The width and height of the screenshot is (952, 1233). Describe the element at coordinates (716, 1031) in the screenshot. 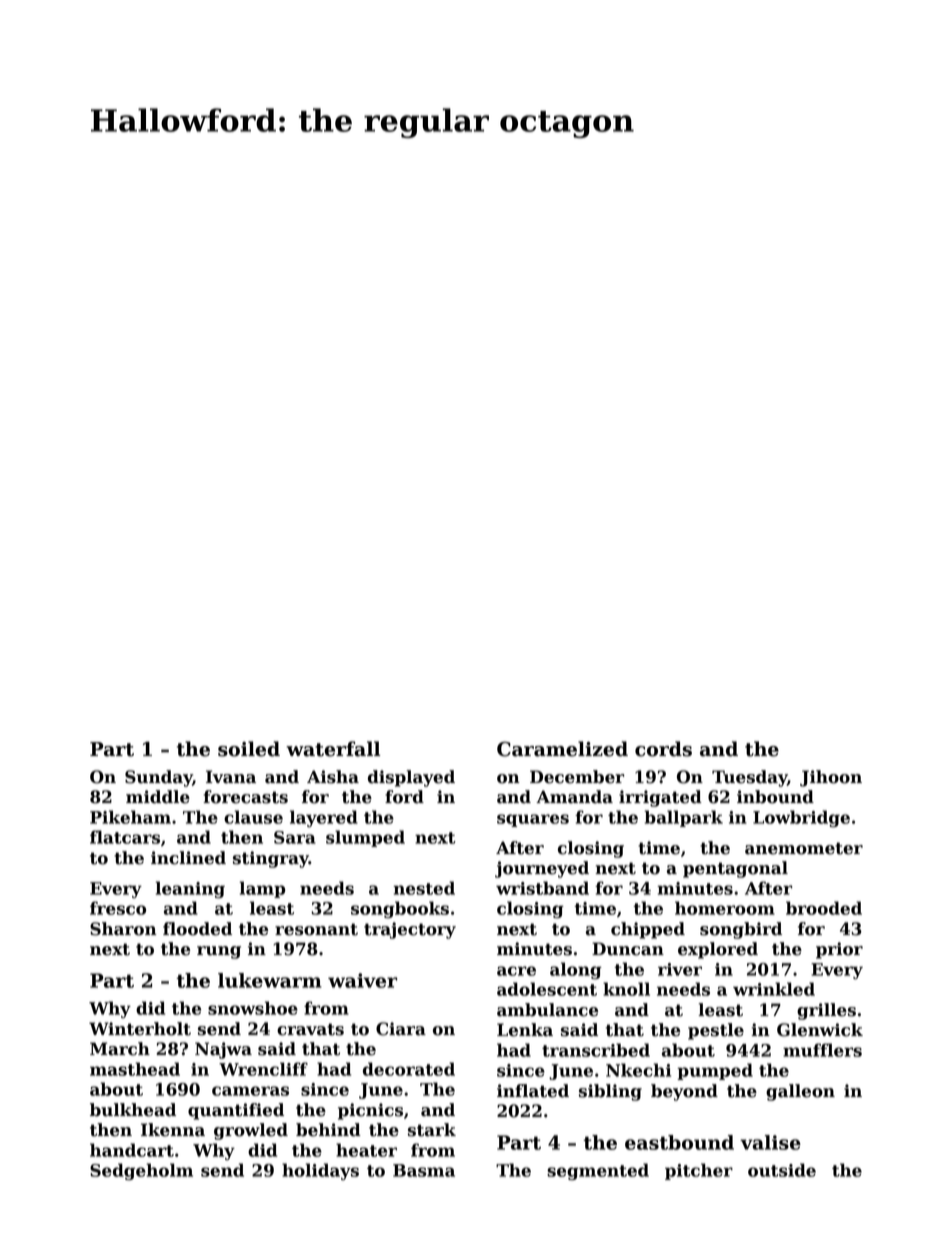

I see `pestle` at that location.
